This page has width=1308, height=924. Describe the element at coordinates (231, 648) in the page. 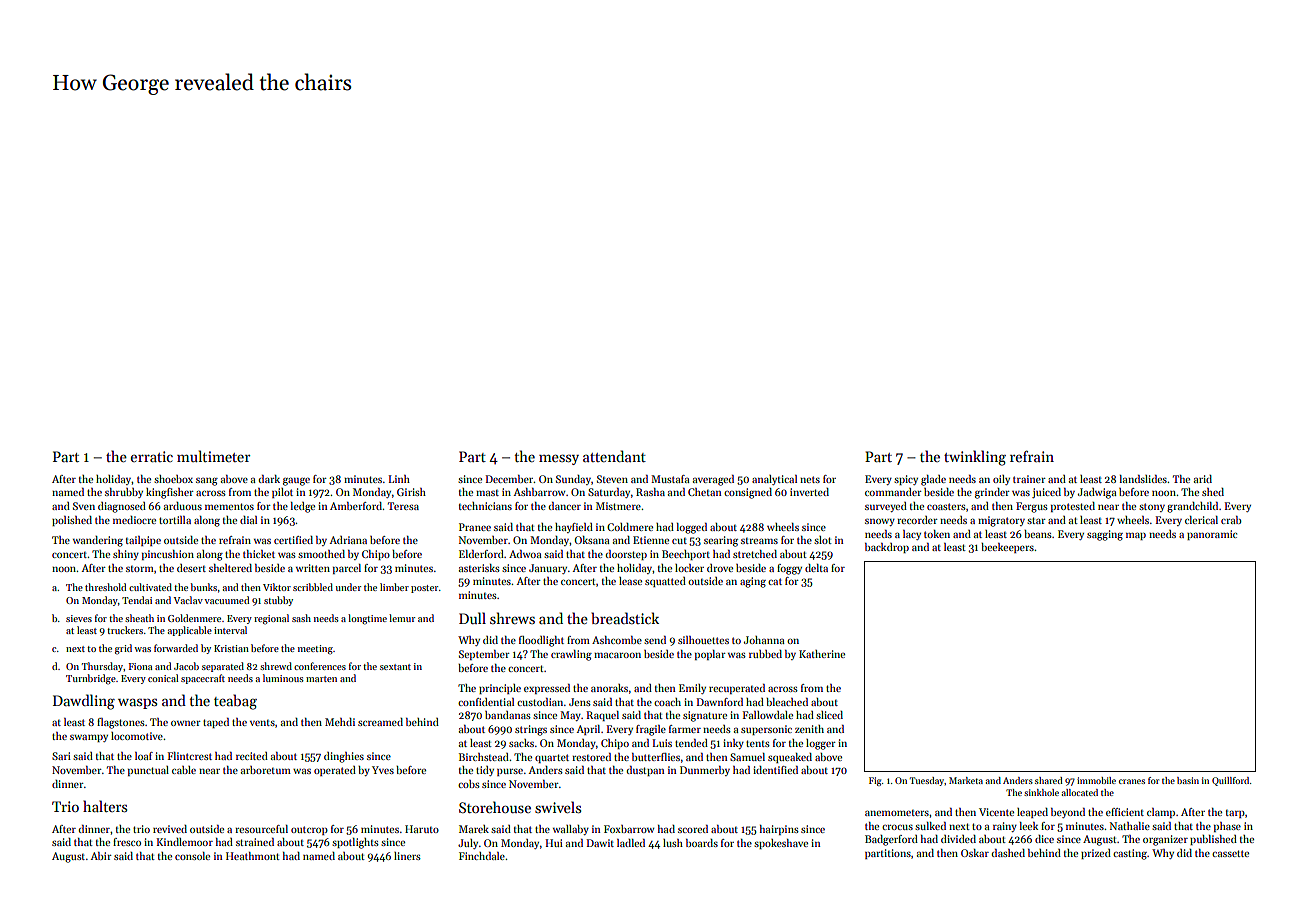

I see `Kristian` at that location.
